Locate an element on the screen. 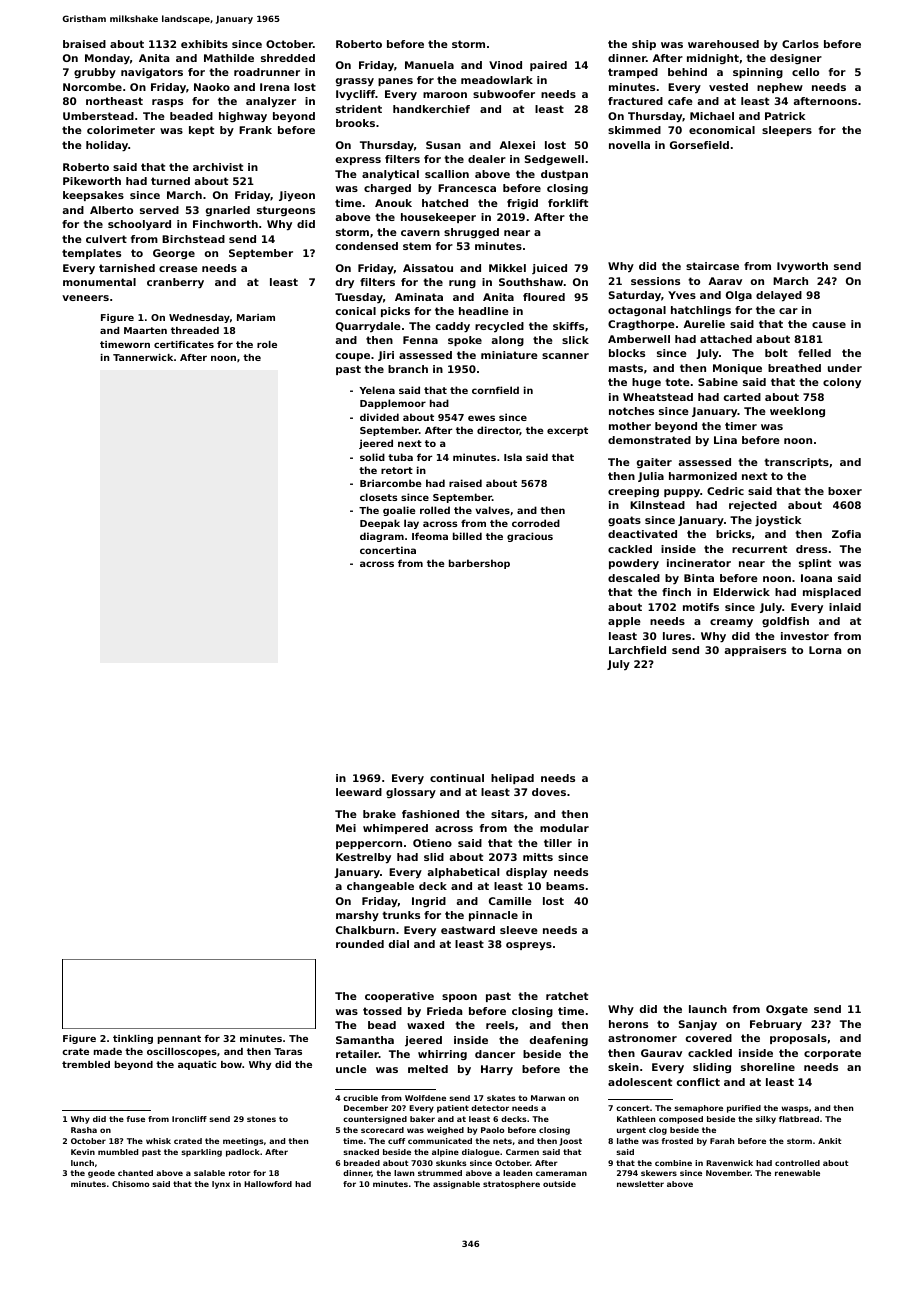 This screenshot has width=924, height=1308. Larchfield is located at coordinates (637, 650).
